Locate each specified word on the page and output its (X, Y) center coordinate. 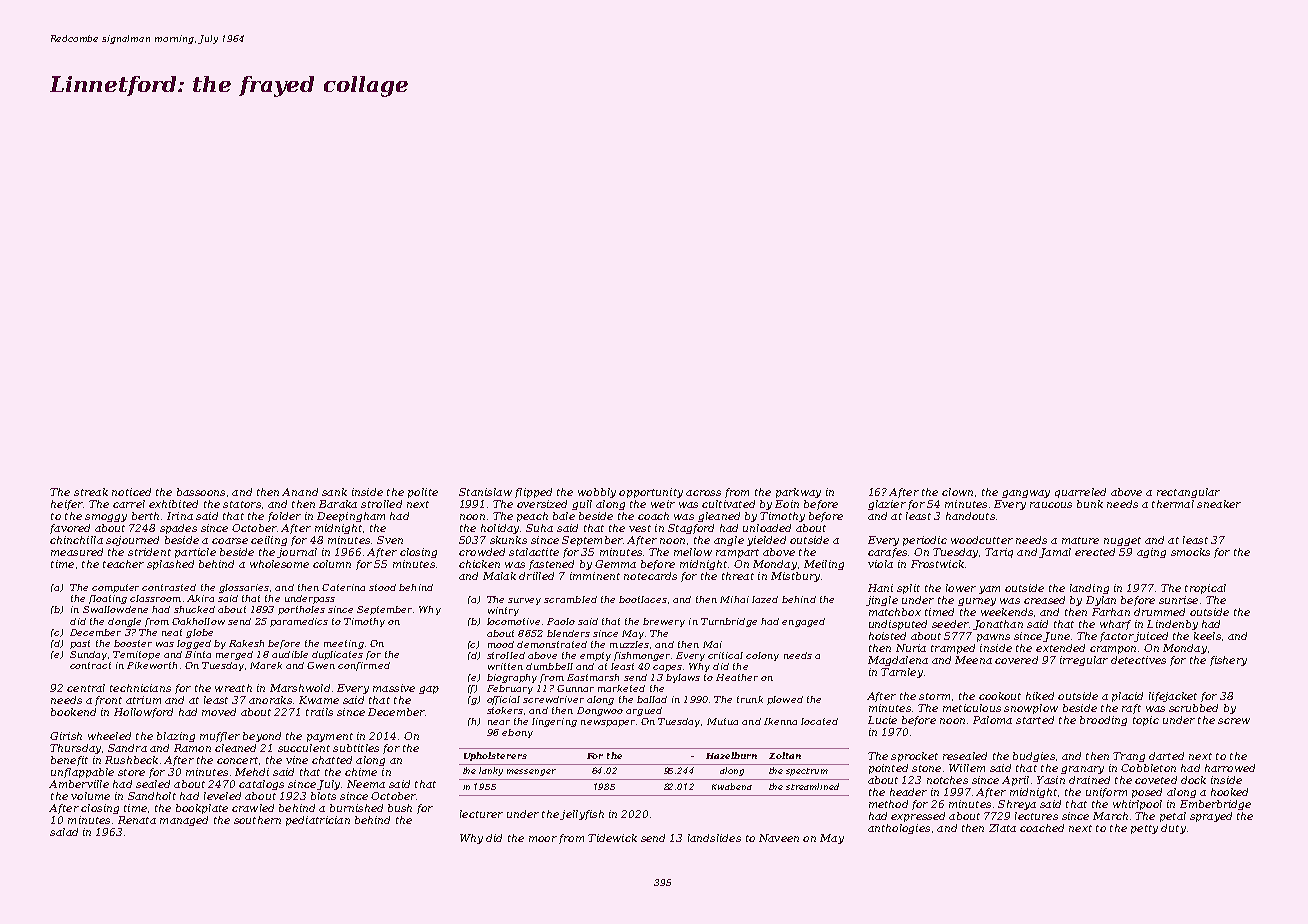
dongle (124, 622)
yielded (766, 541)
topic (1146, 721)
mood (501, 644)
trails (319, 712)
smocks (1190, 552)
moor (543, 839)
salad (64, 832)
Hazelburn (731, 755)
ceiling (269, 541)
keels (1207, 636)
